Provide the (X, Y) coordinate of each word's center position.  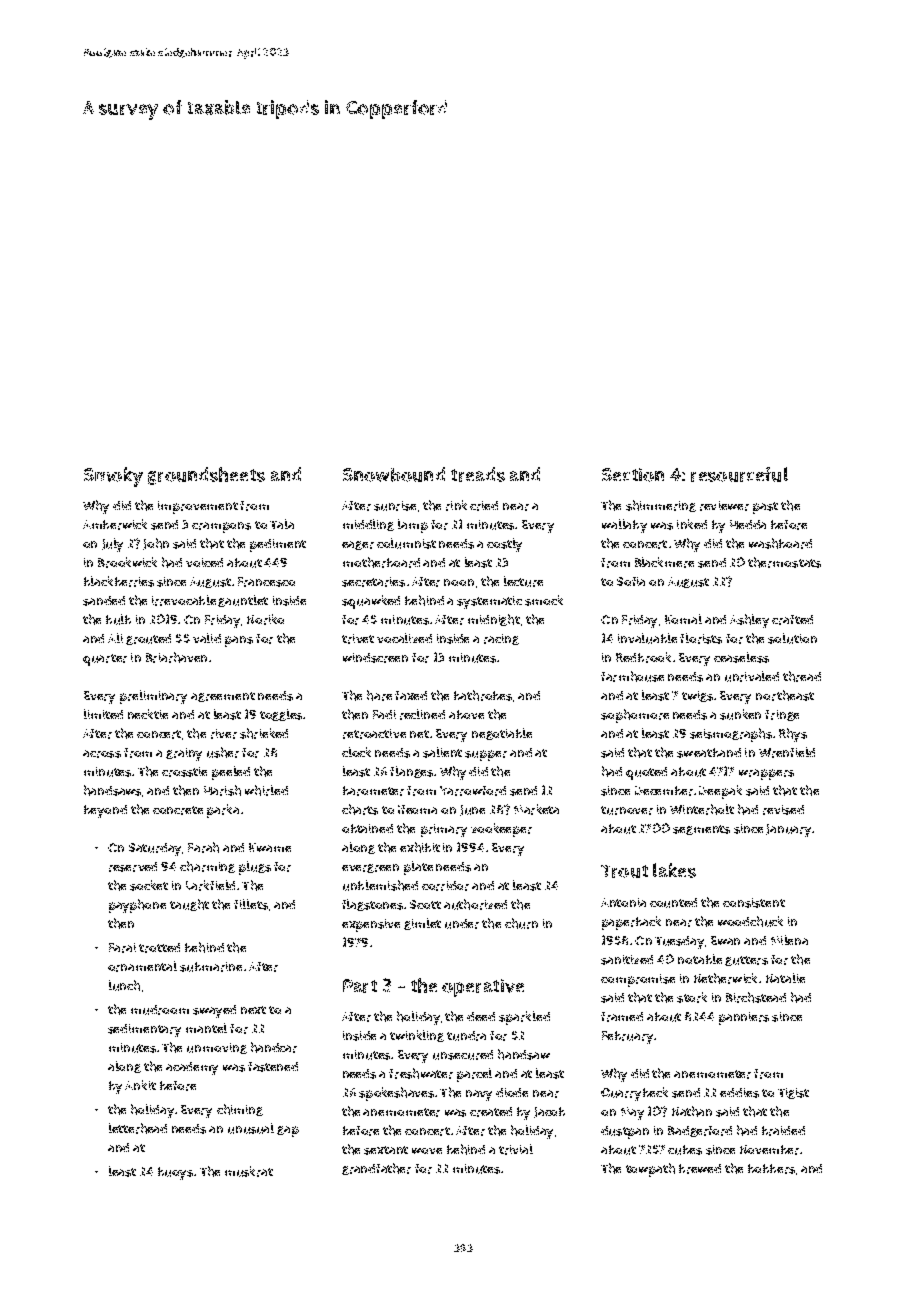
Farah (203, 847)
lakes (674, 870)
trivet (358, 639)
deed (481, 1016)
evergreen (370, 868)
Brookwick (127, 562)
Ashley (749, 621)
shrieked (264, 733)
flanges (411, 772)
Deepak (720, 792)
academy (192, 1068)
